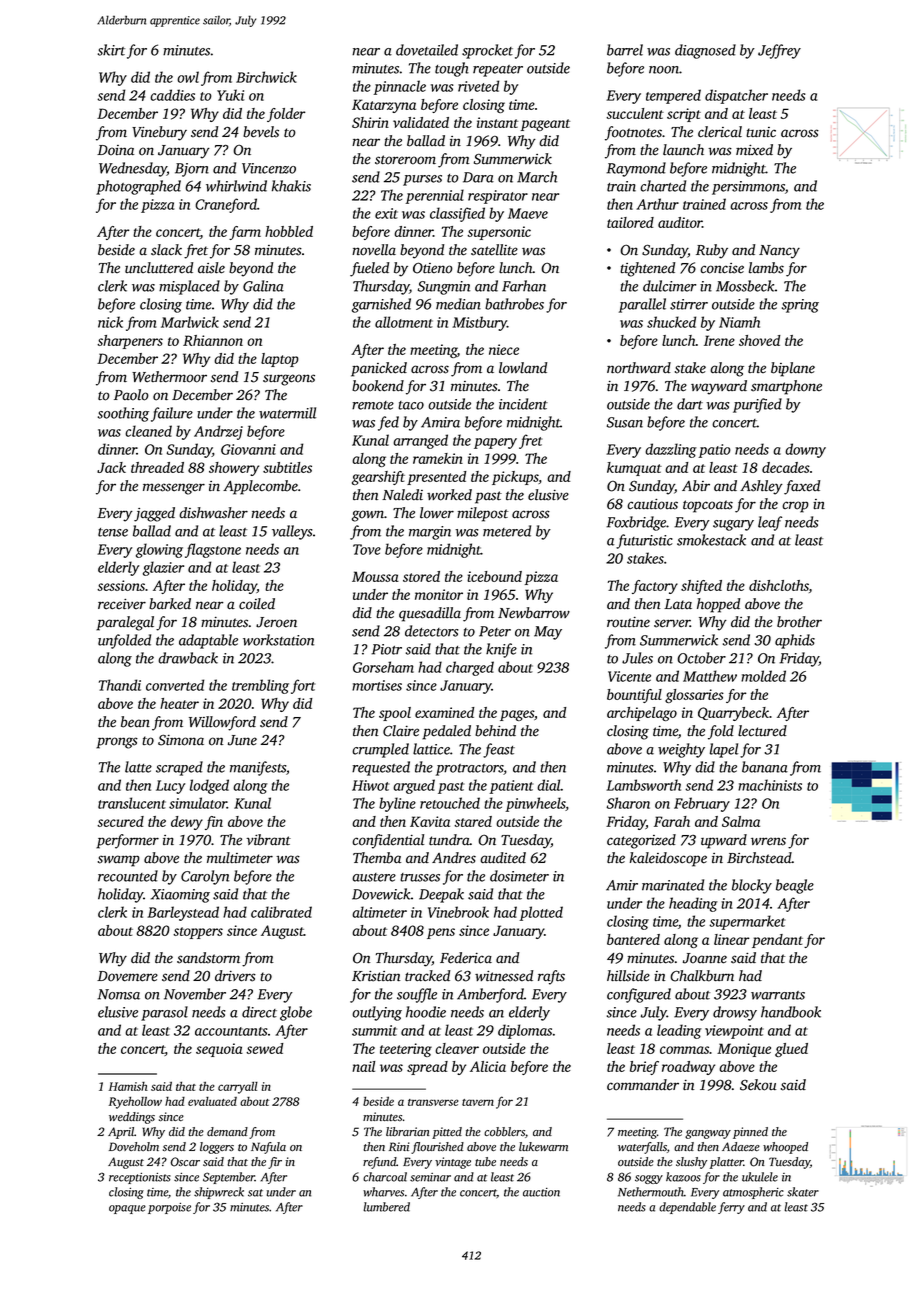 Image resolution: width=924 pixels, height=1308 pixels. I want to click on weddings, so click(132, 1118).
